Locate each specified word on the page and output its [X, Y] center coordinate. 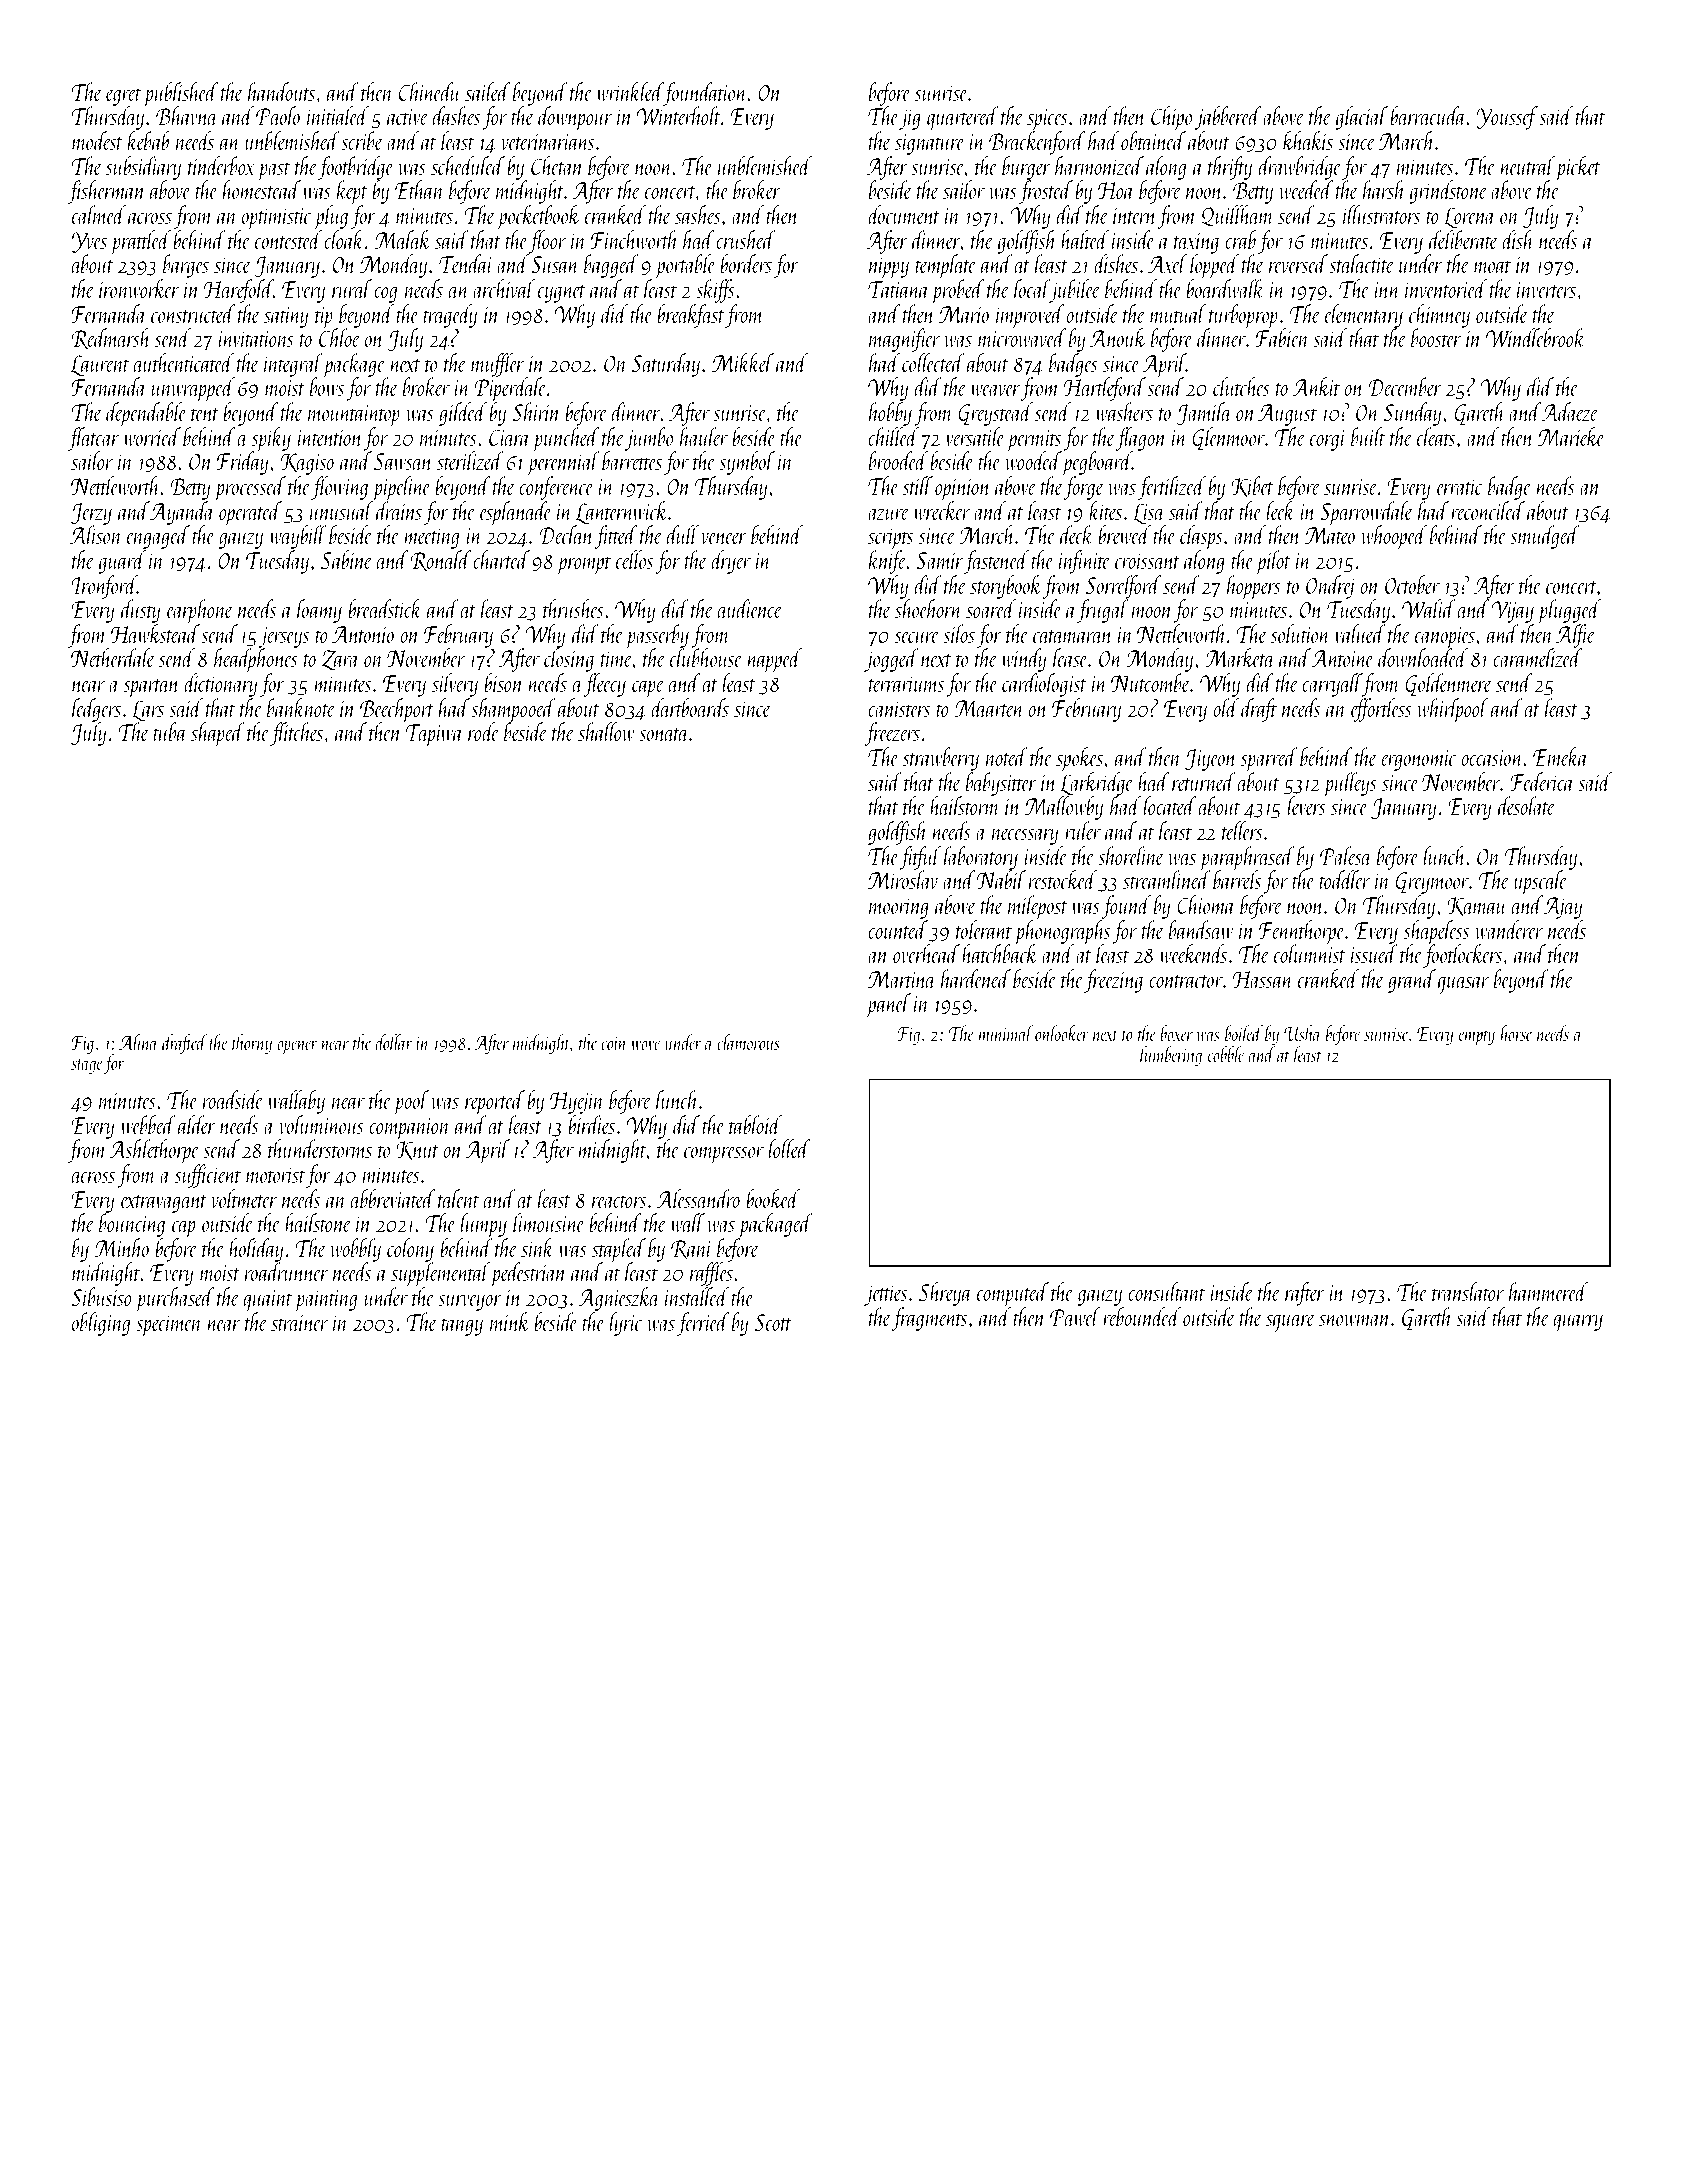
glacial [1361, 118]
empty [1477, 1037]
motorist [276, 1175]
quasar [1463, 985]
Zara [341, 660]
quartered [963, 118]
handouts [281, 91]
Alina [138, 1042]
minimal [1006, 1033]
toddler [1344, 879]
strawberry [941, 759]
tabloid [755, 1124]
